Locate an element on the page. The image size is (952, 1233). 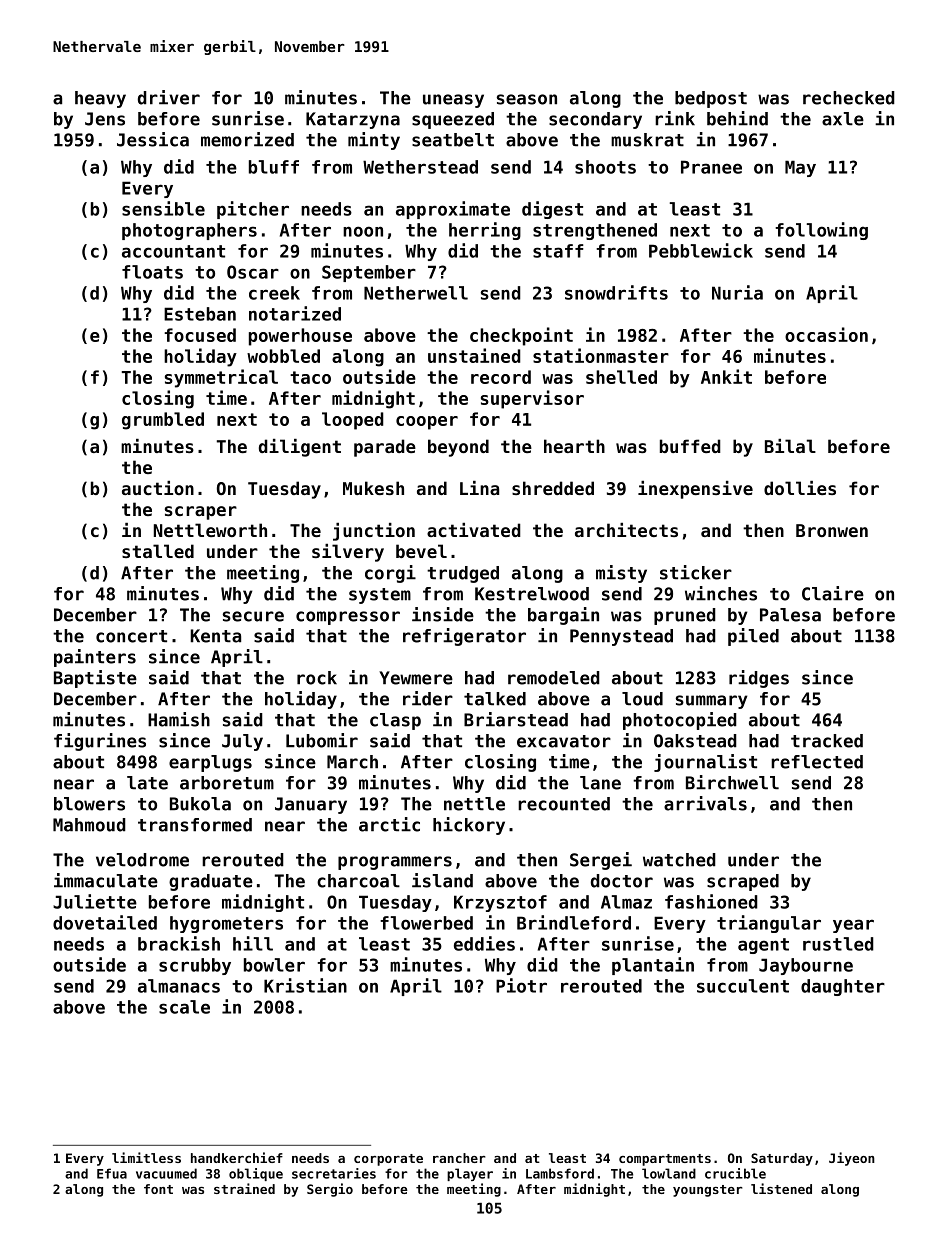
Hamish is located at coordinates (179, 719).
